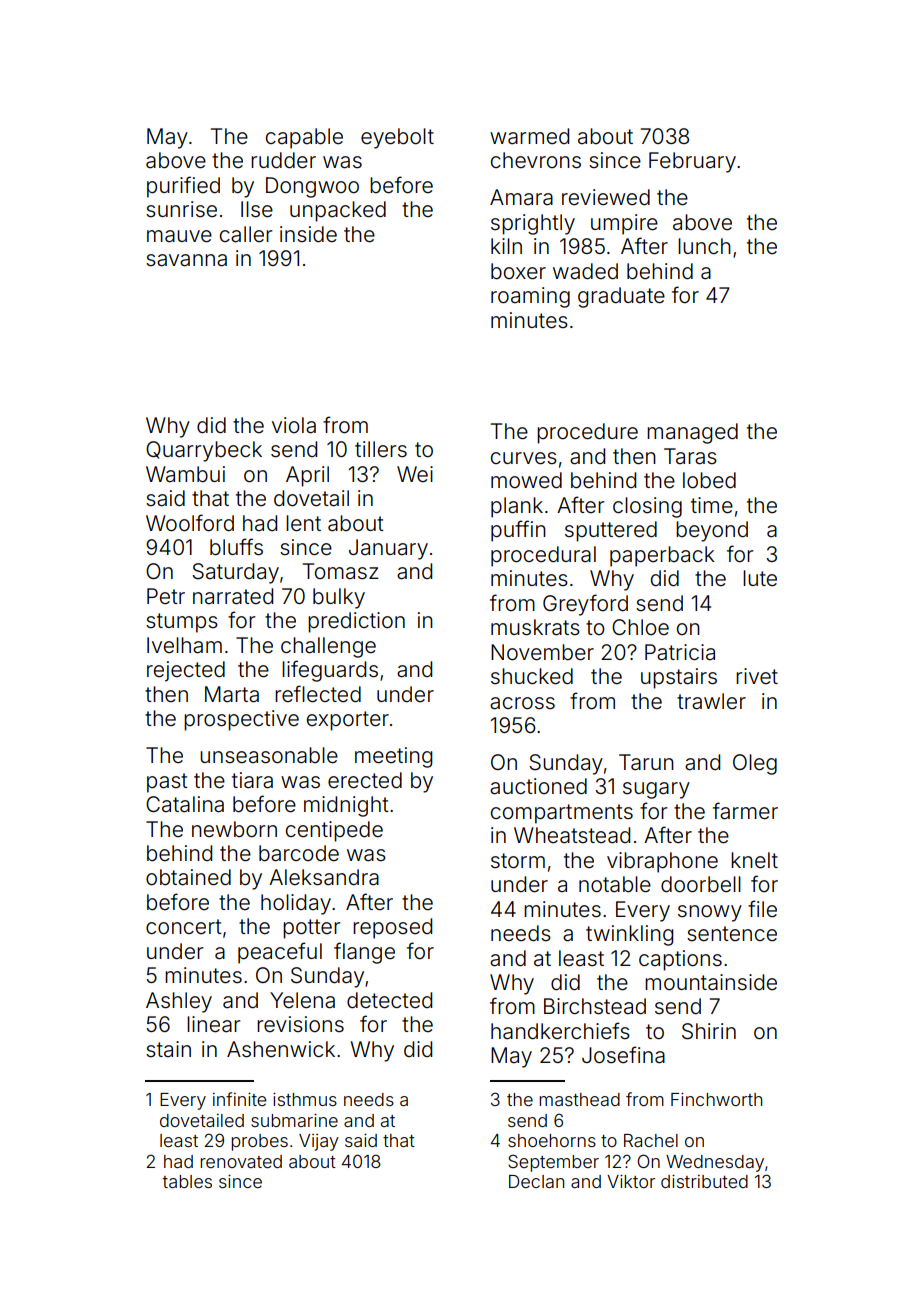 This page has width=924, height=1311. What do you see at coordinates (529, 136) in the page?
I see `warmed` at bounding box center [529, 136].
